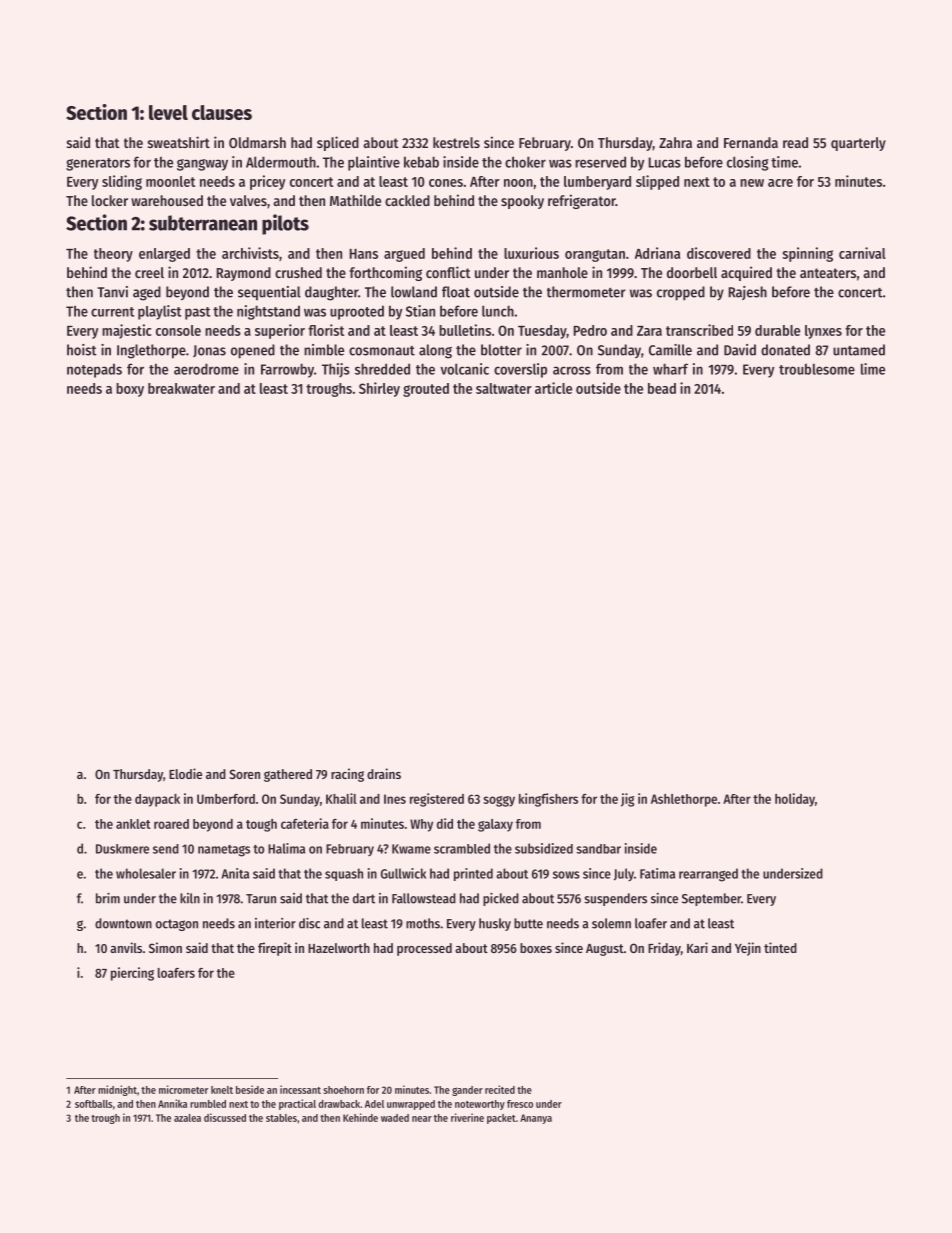  I want to click on saltwater, so click(504, 388).
